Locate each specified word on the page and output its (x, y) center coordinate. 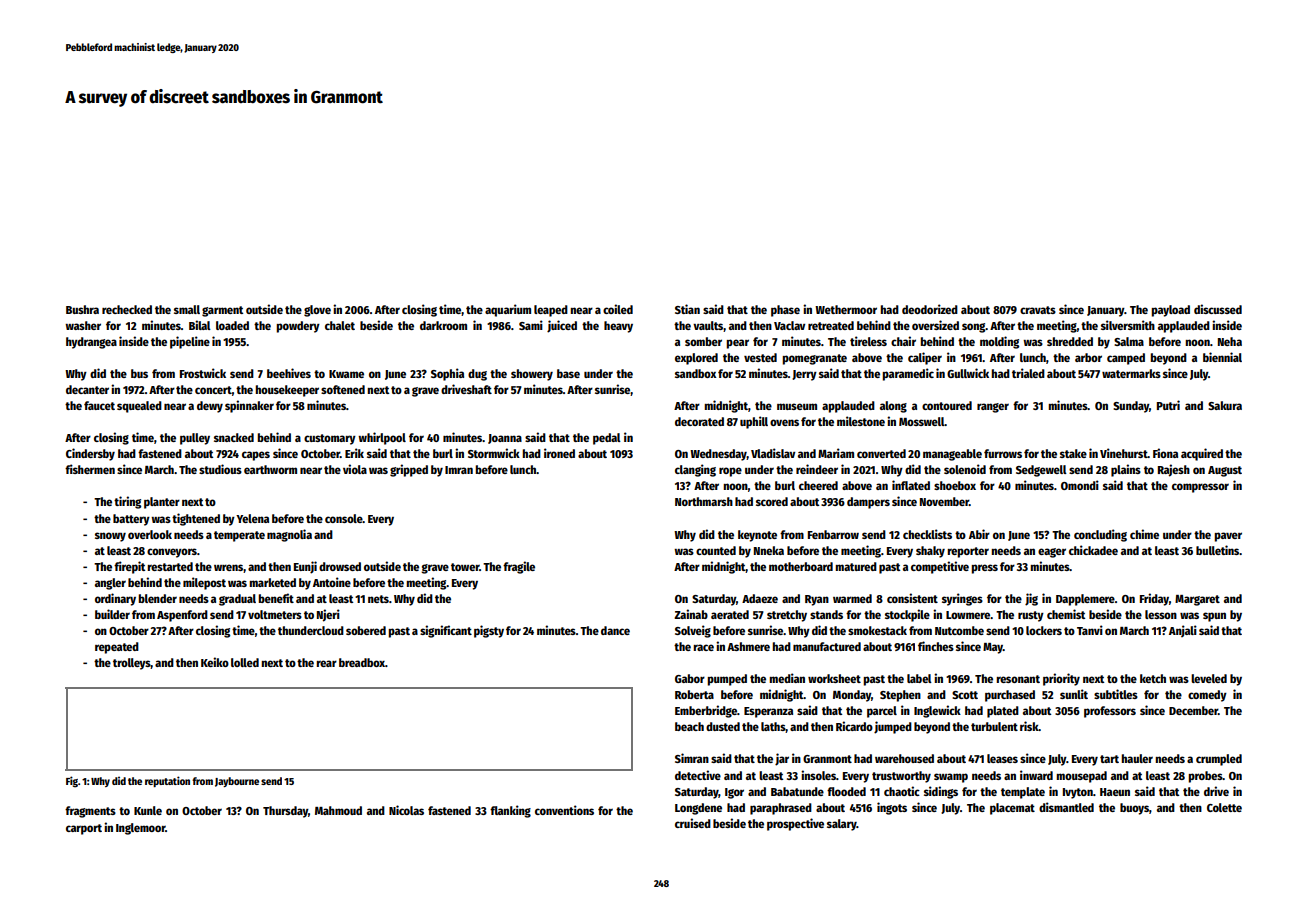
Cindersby (90, 454)
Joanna (505, 439)
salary (842, 825)
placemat (1012, 809)
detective (698, 775)
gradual (237, 600)
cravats (1038, 310)
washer (83, 325)
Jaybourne (237, 782)
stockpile (907, 615)
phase (785, 311)
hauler (1137, 758)
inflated (911, 485)
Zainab (691, 614)
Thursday (285, 812)
